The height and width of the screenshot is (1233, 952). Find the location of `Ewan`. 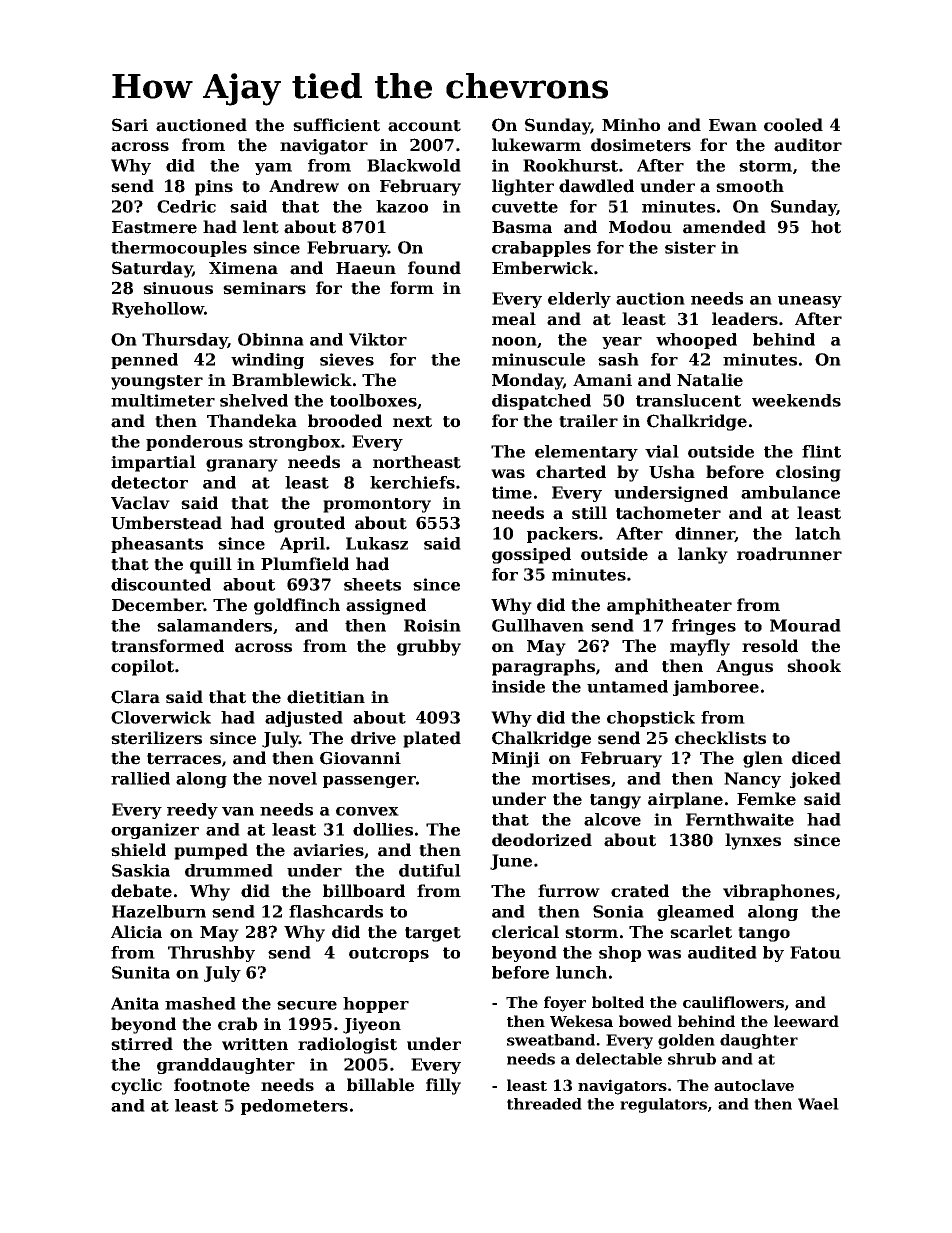

Ewan is located at coordinates (733, 125).
